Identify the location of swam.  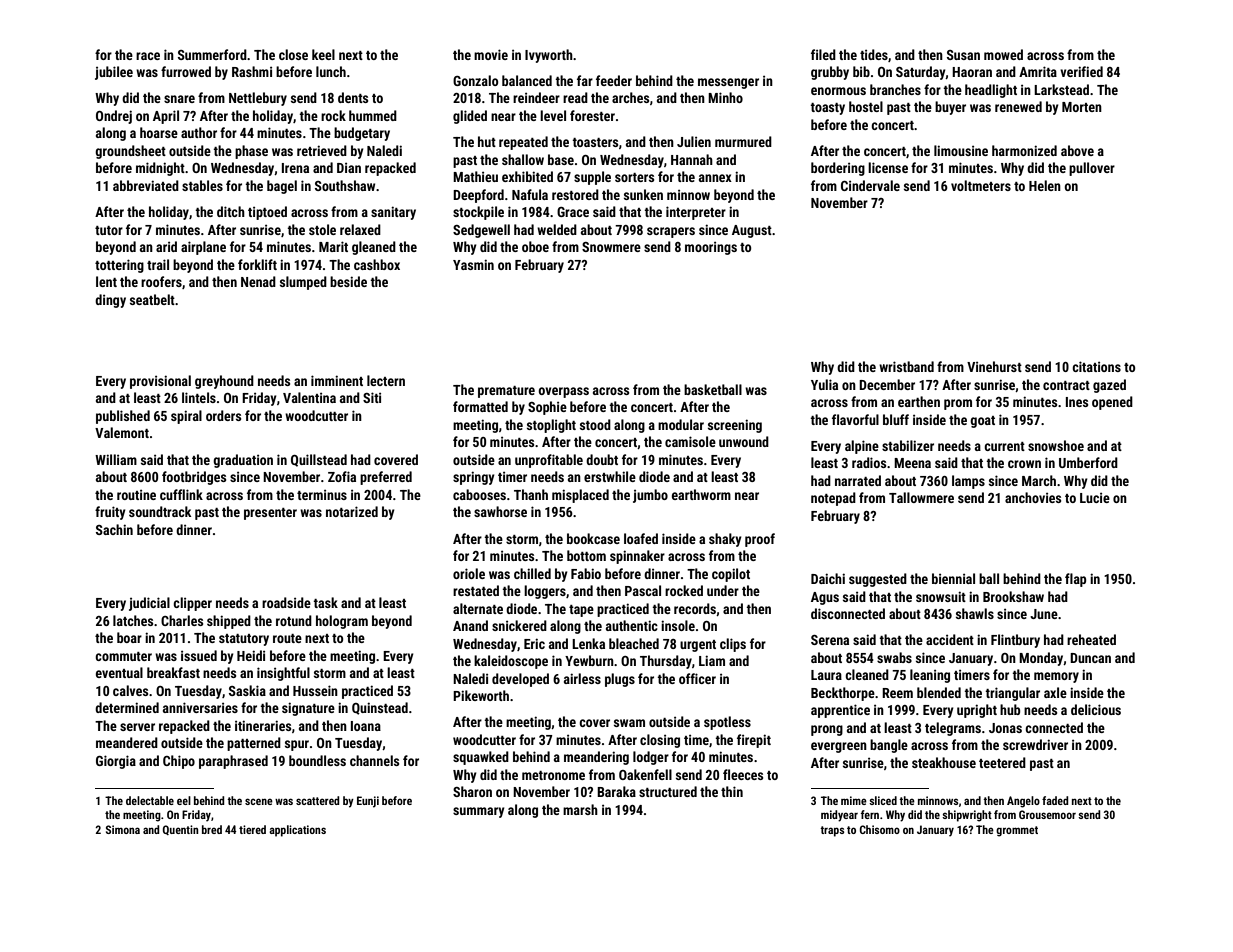
(629, 723).
